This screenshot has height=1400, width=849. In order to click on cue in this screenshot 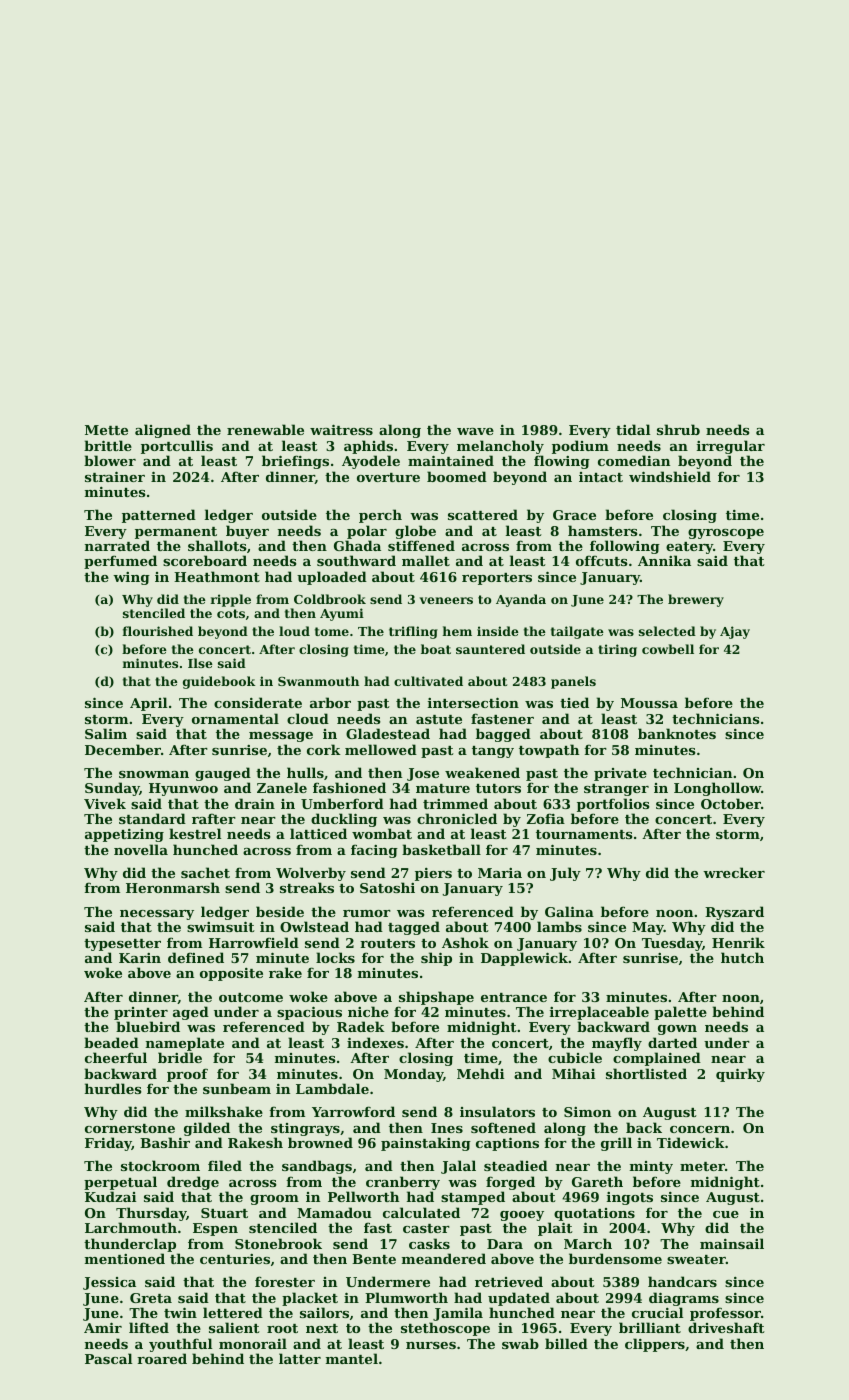, I will do `click(726, 1214)`.
